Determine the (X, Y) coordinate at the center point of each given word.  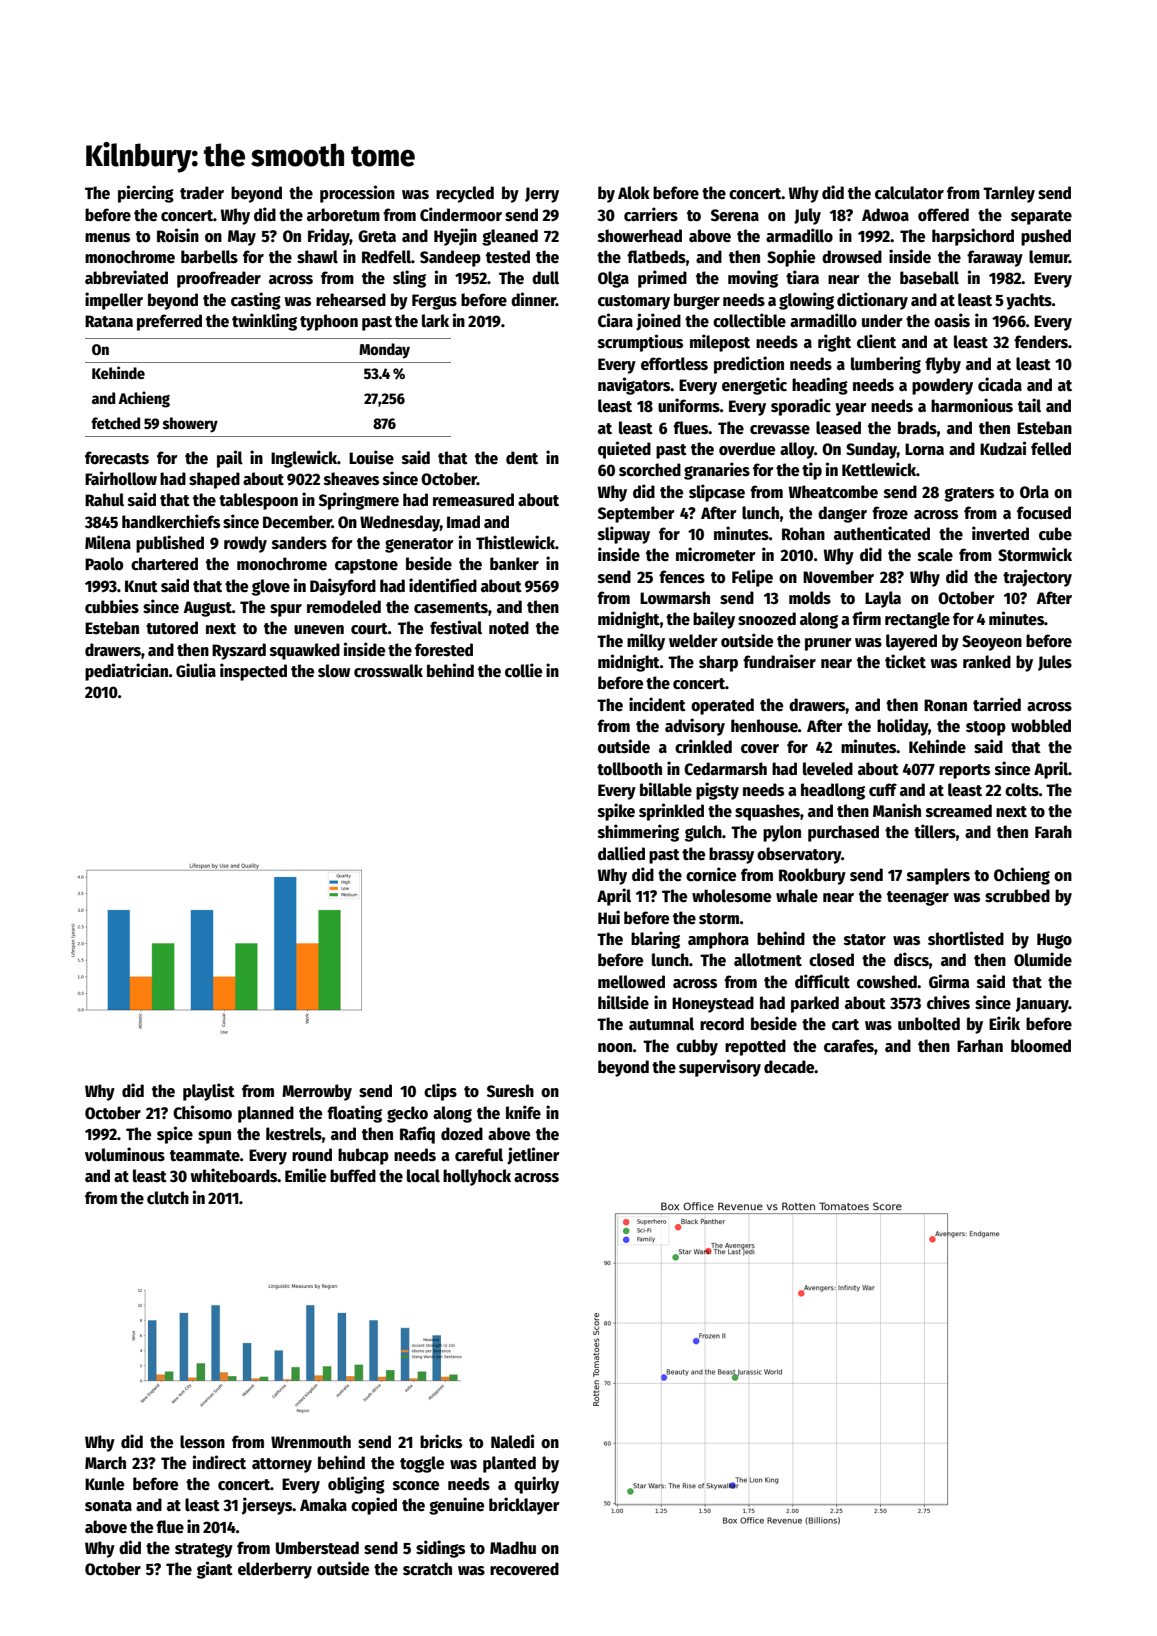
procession (357, 194)
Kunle (104, 1484)
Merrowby (317, 1092)
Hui (609, 917)
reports (964, 771)
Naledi (512, 1441)
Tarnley (1009, 194)
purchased (843, 833)
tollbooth (629, 769)
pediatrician (126, 672)
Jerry (542, 195)
